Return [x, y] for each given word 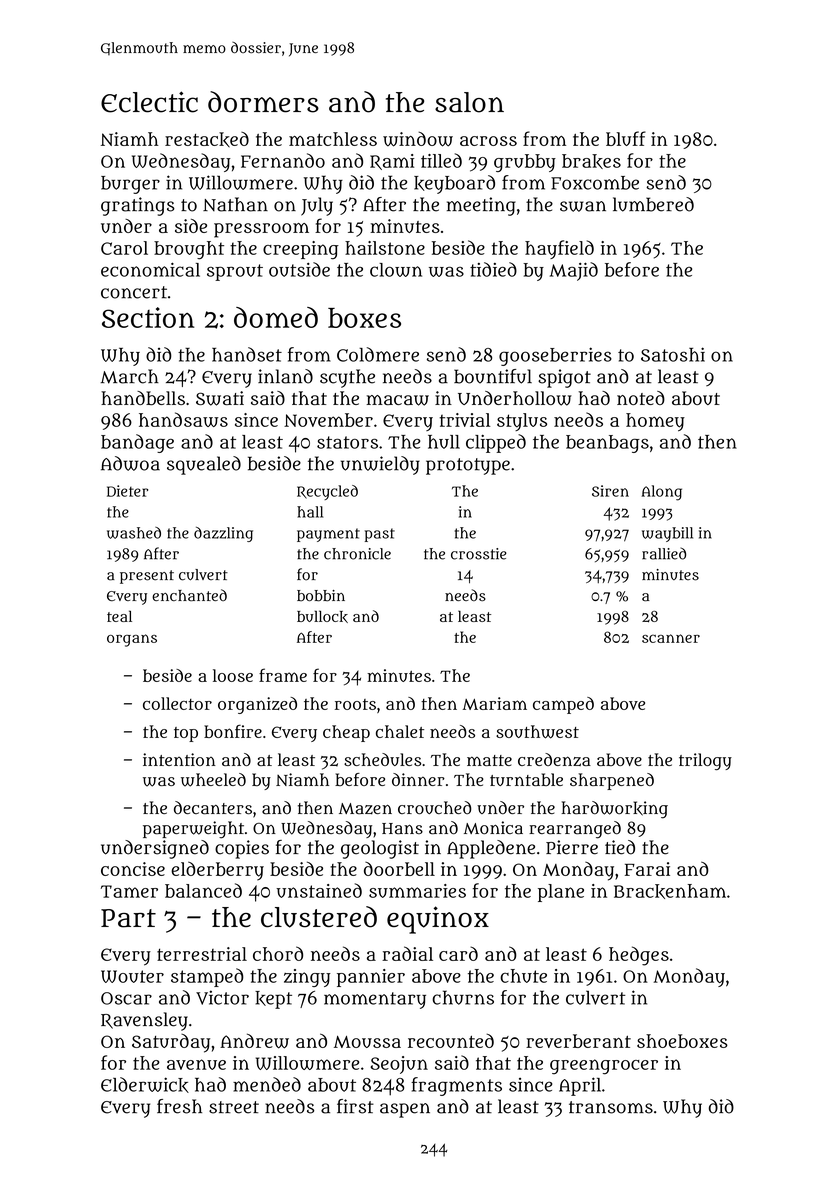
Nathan [235, 204]
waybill [667, 534]
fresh [179, 1106]
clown [396, 270]
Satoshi [673, 354]
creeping [301, 250]
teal [119, 616]
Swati [220, 398]
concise [133, 869]
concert [134, 292]
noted [641, 398]
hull [444, 442]
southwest [537, 732]
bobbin [321, 596]
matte [489, 760]
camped [563, 705]
